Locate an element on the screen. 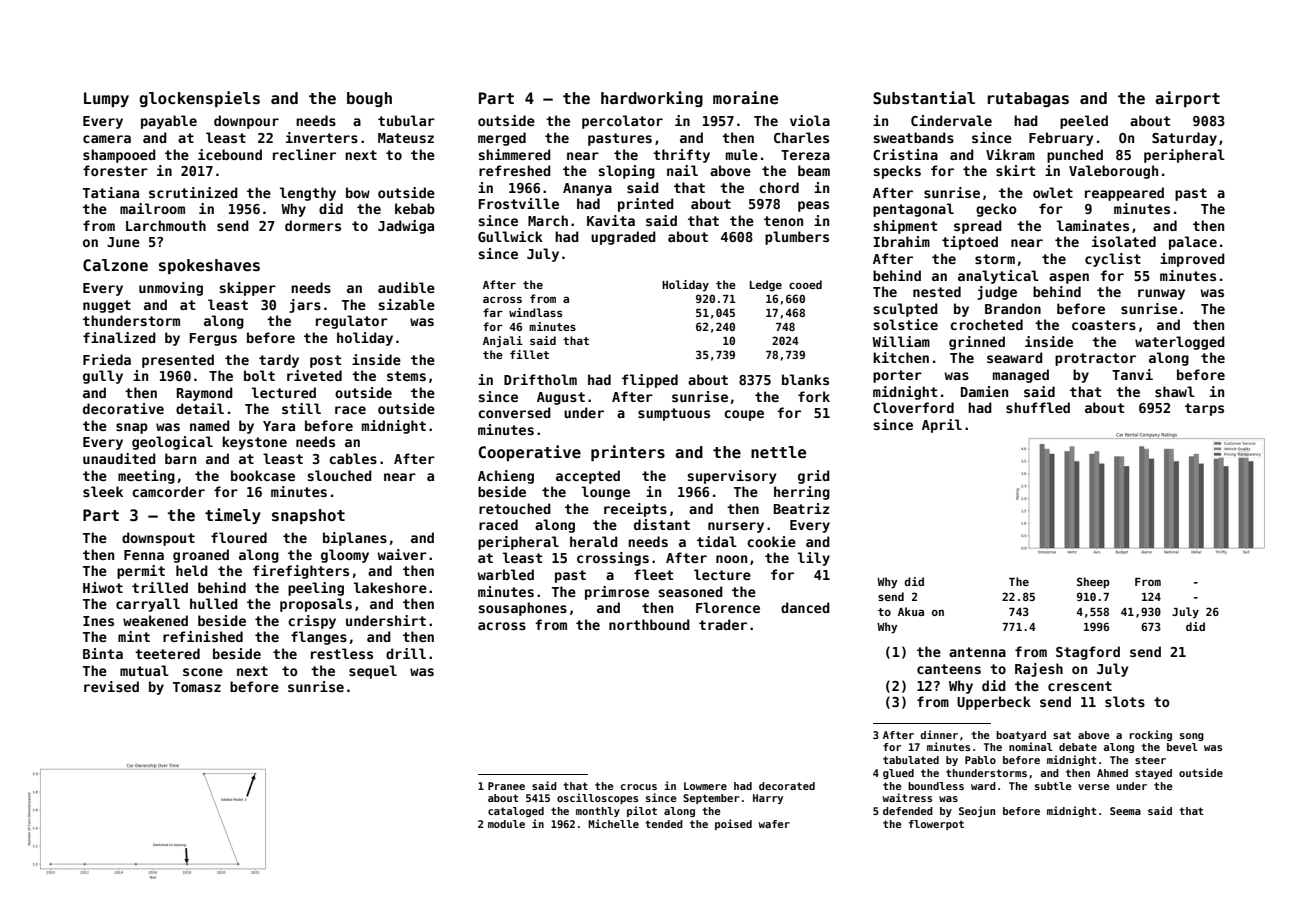 This screenshot has width=1308, height=924. Sheep is located at coordinates (1093, 583).
